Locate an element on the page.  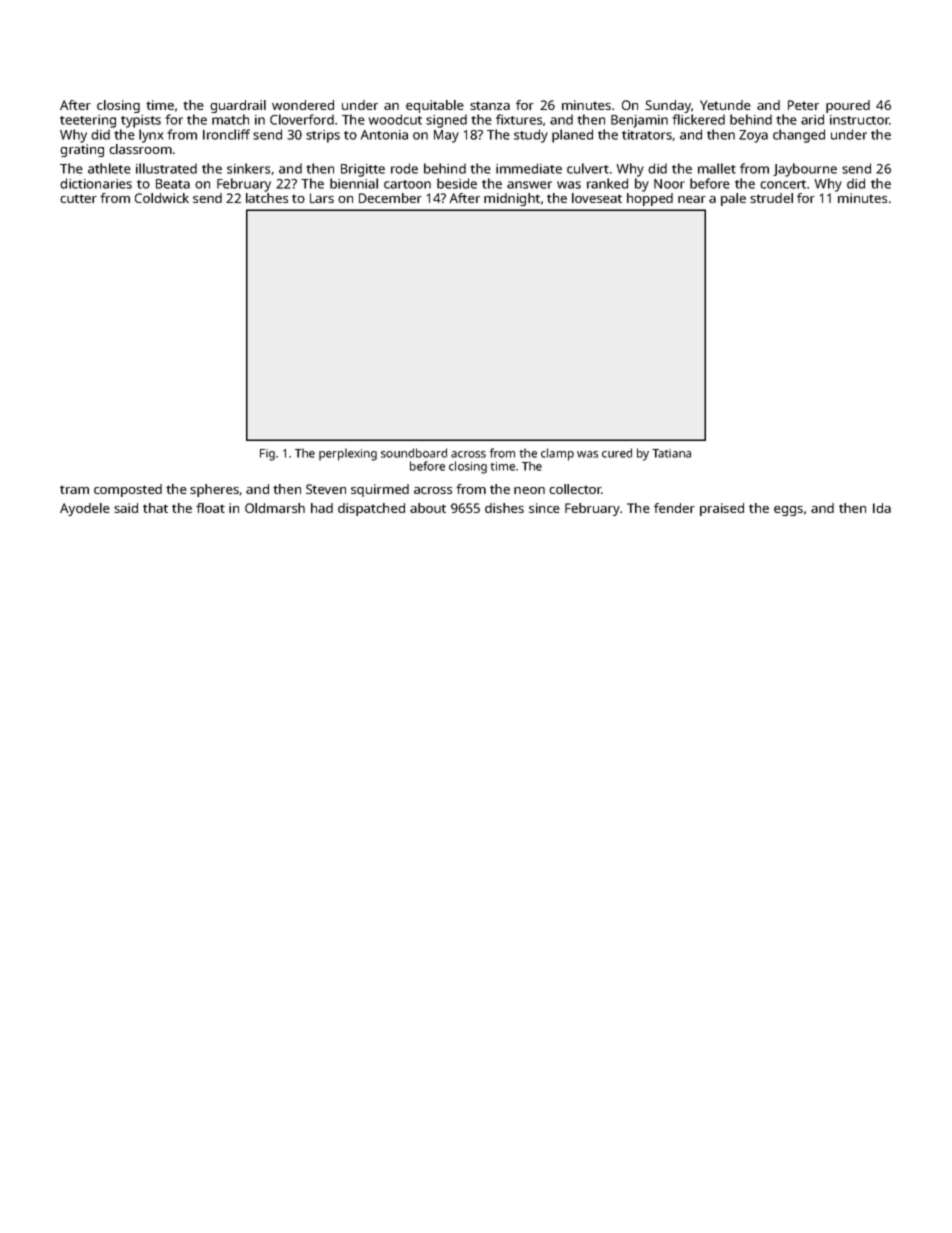
squirmed is located at coordinates (380, 490).
